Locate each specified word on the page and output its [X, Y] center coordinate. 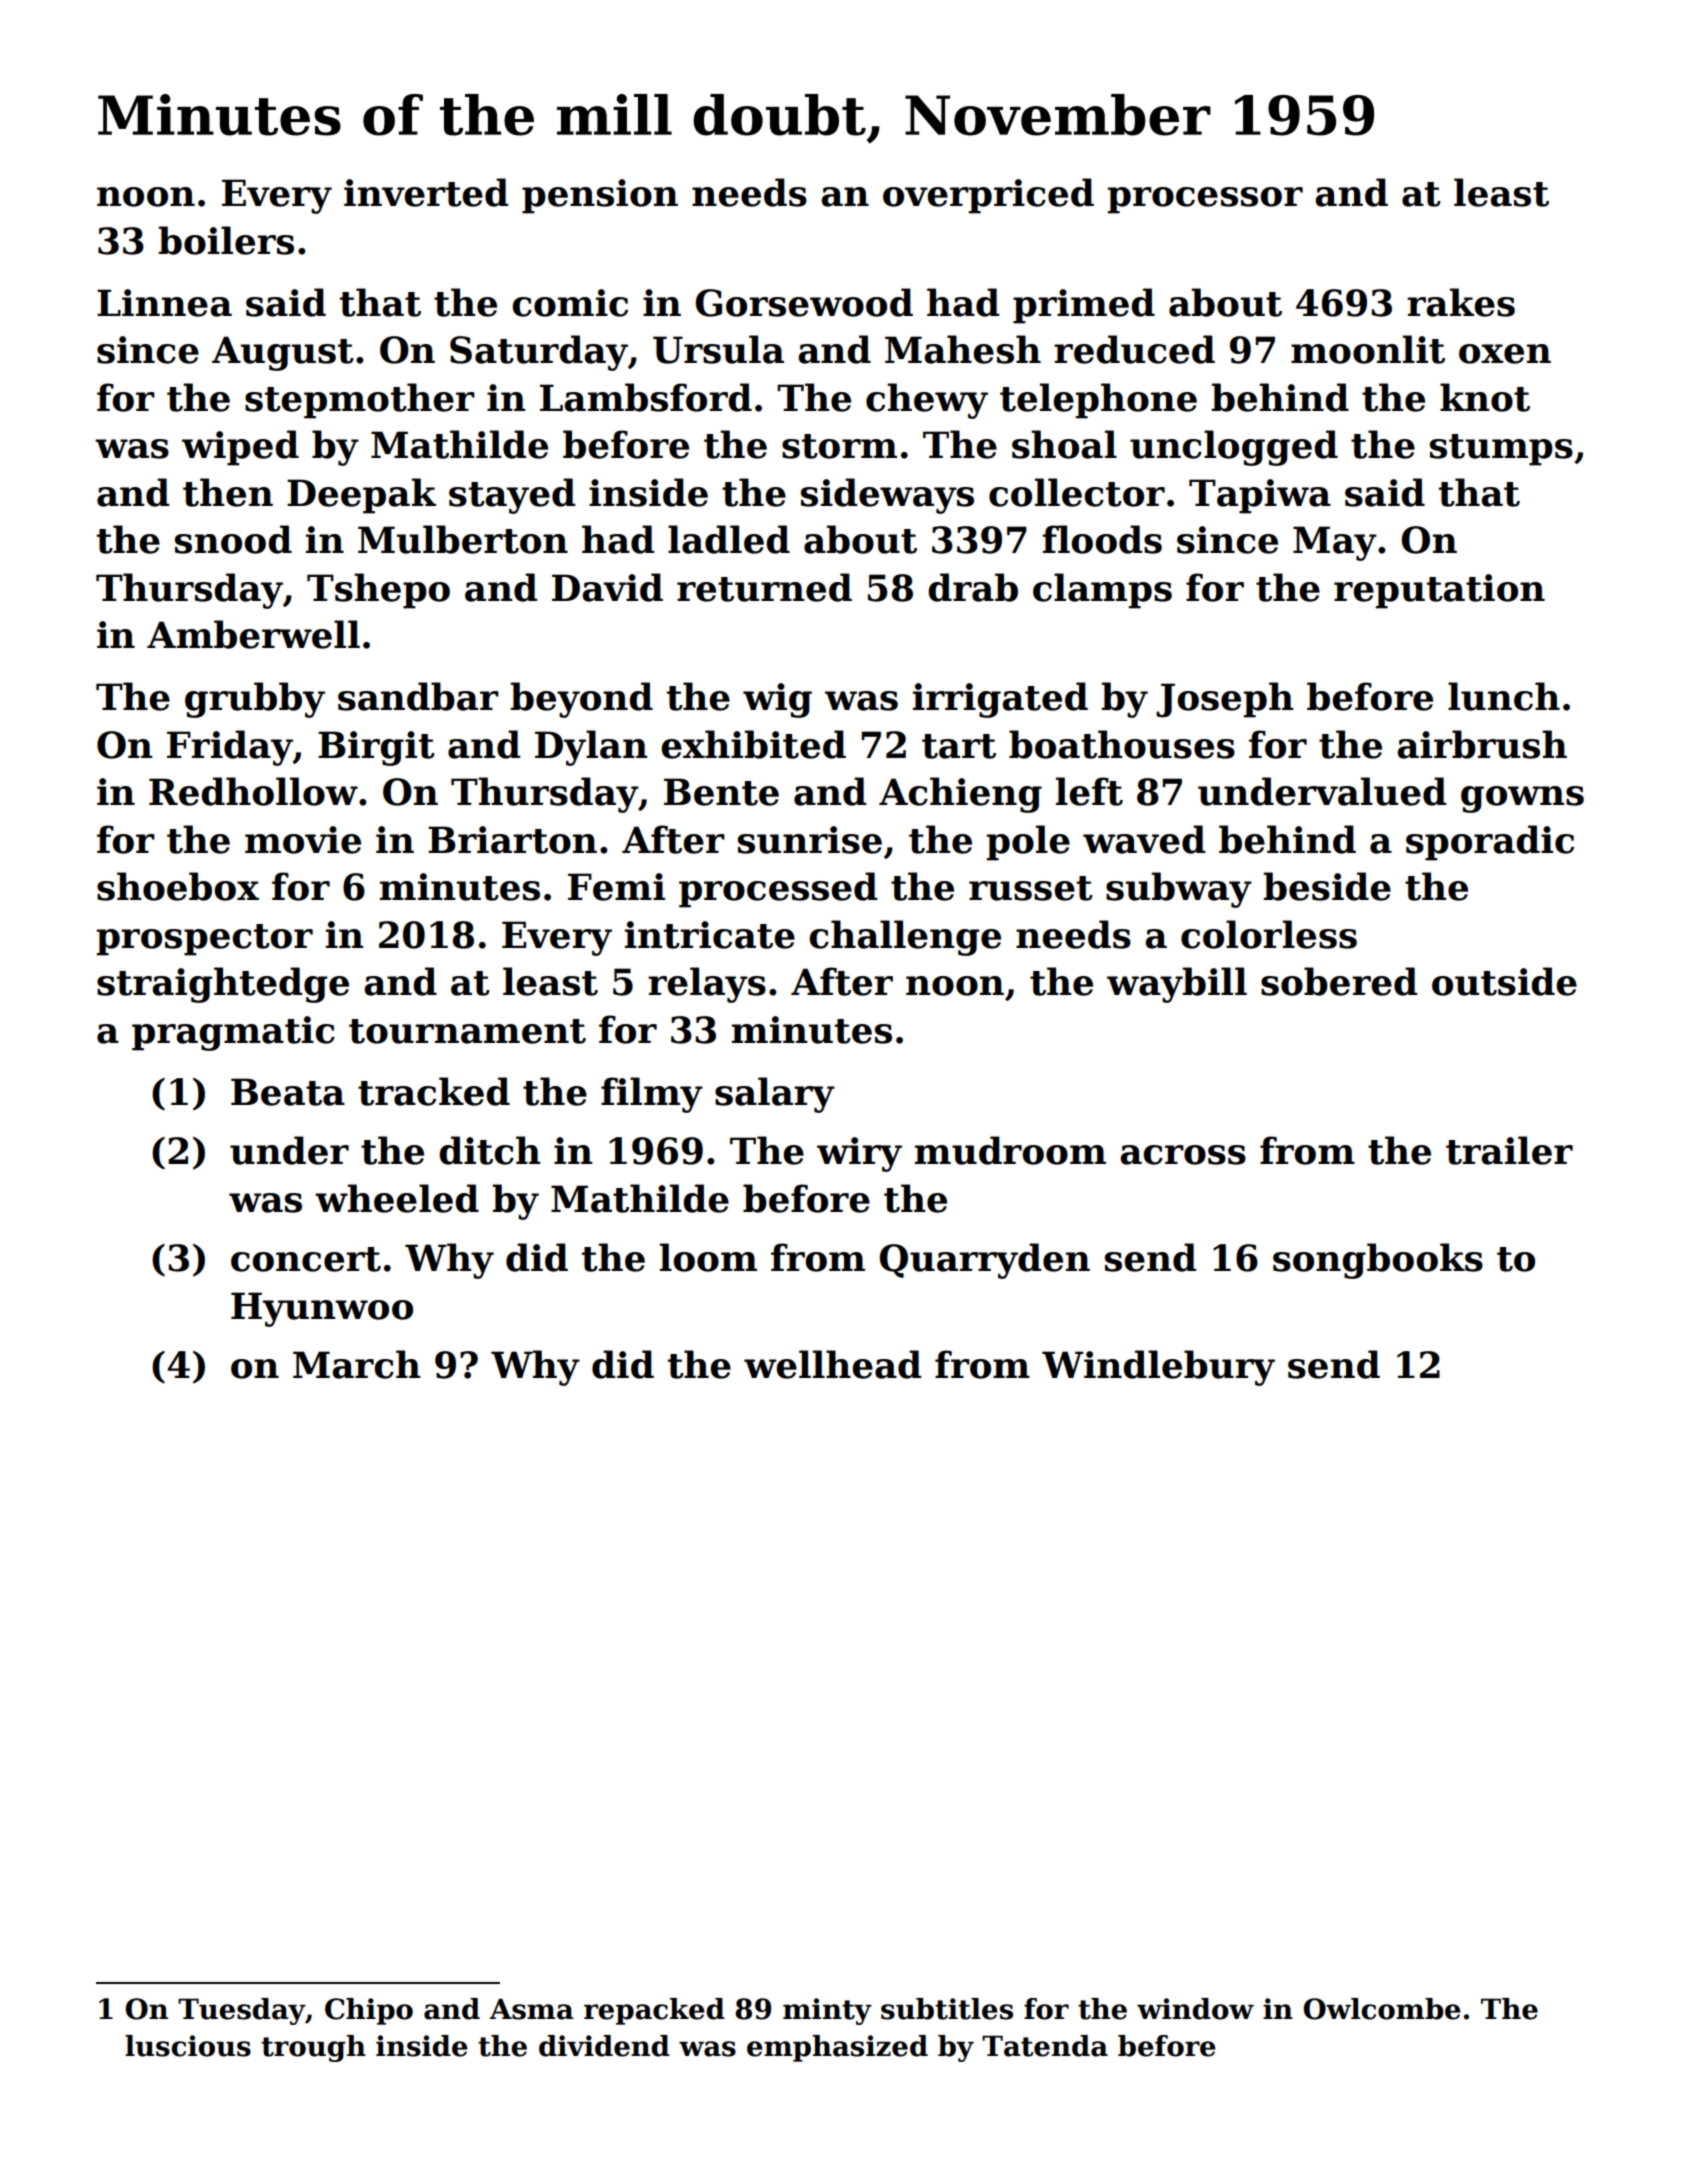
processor [1205, 200]
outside [1504, 981]
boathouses [1122, 744]
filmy [652, 1095]
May [1335, 543]
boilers [226, 240]
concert [306, 1259]
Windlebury [1158, 1368]
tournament [467, 1031]
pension [600, 196]
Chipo [369, 2011]
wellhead [832, 1364]
